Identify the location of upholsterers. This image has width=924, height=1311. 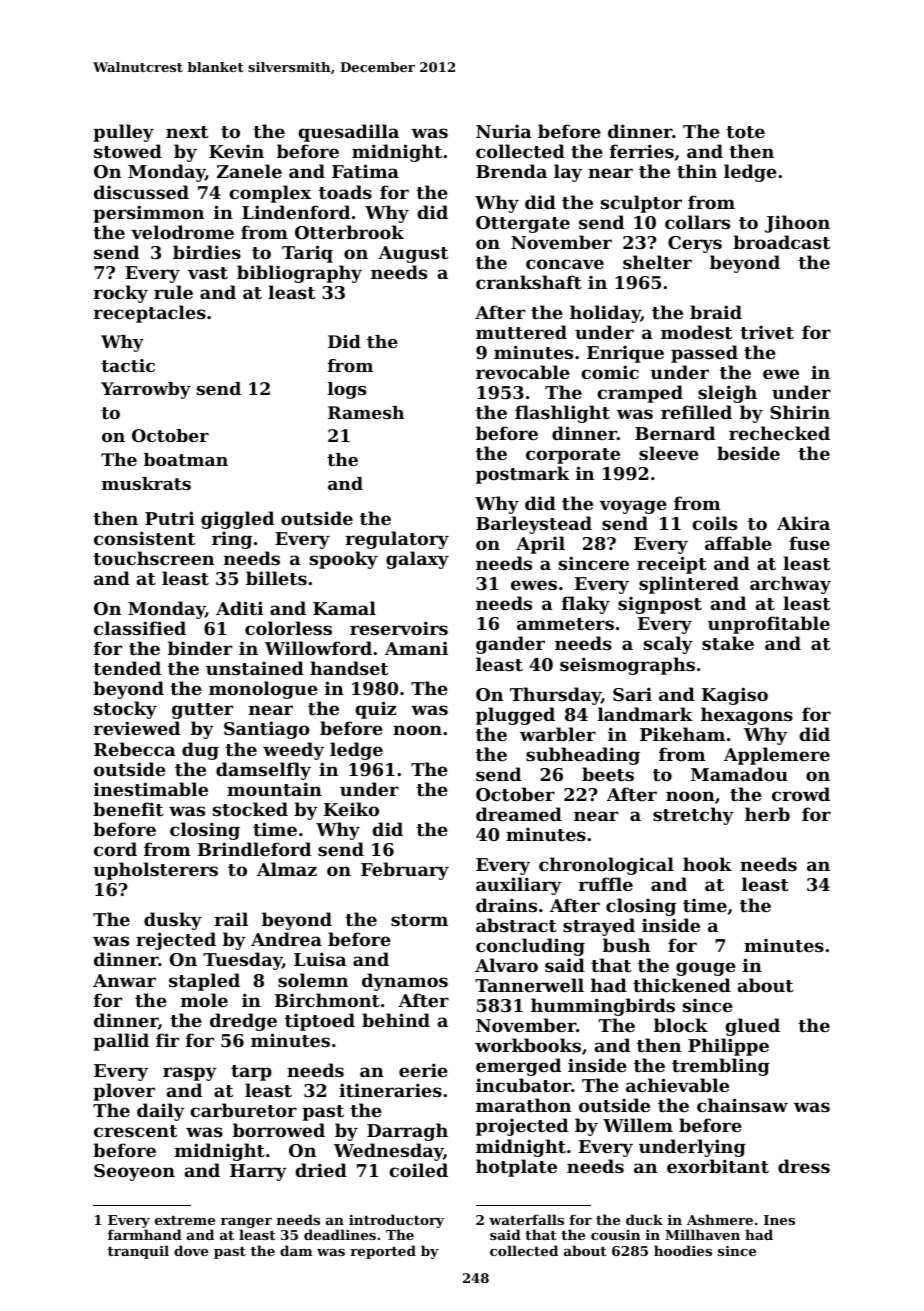
(155, 871).
